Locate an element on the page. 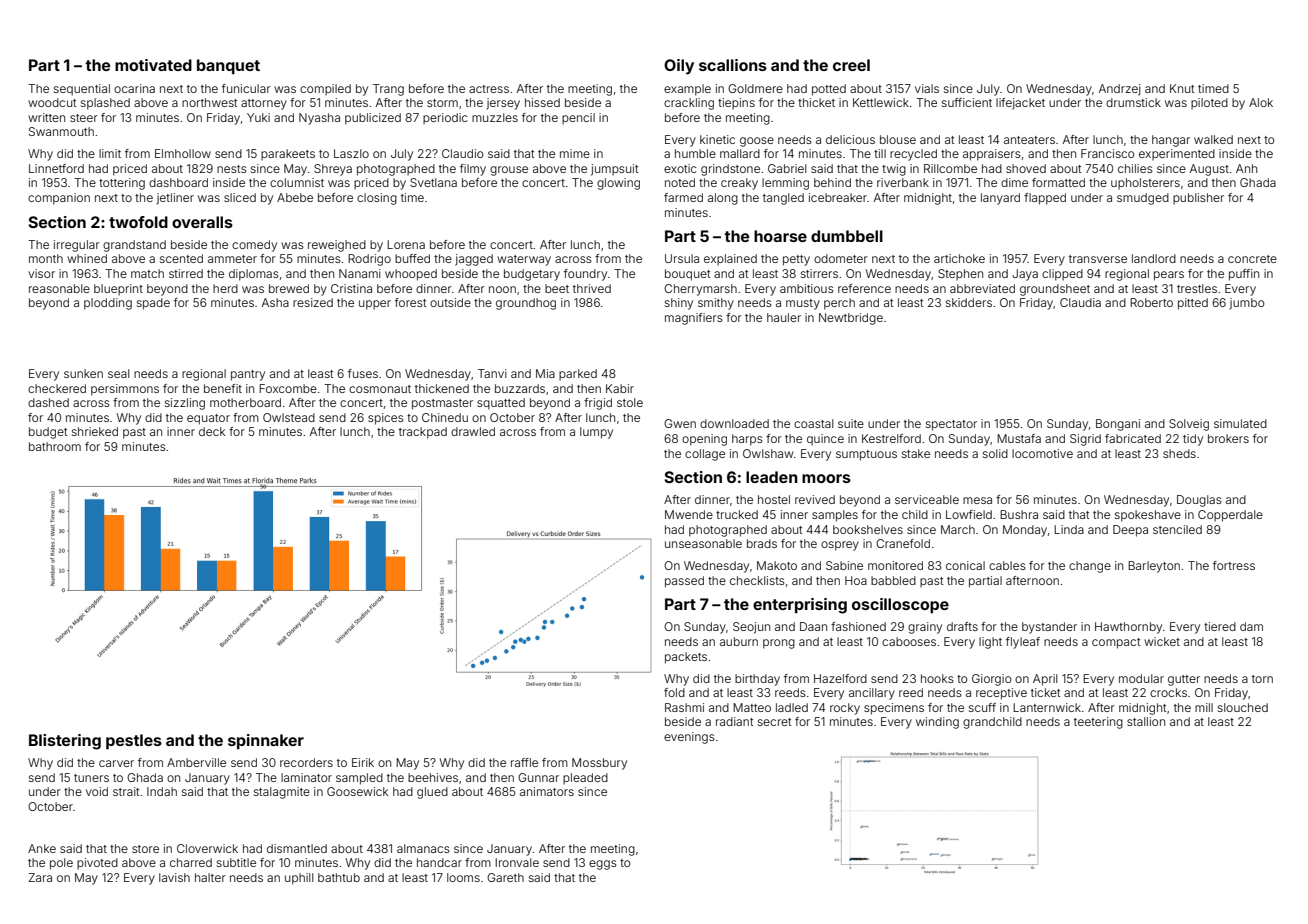 Image resolution: width=1308 pixels, height=924 pixels. Gareth is located at coordinates (505, 877).
